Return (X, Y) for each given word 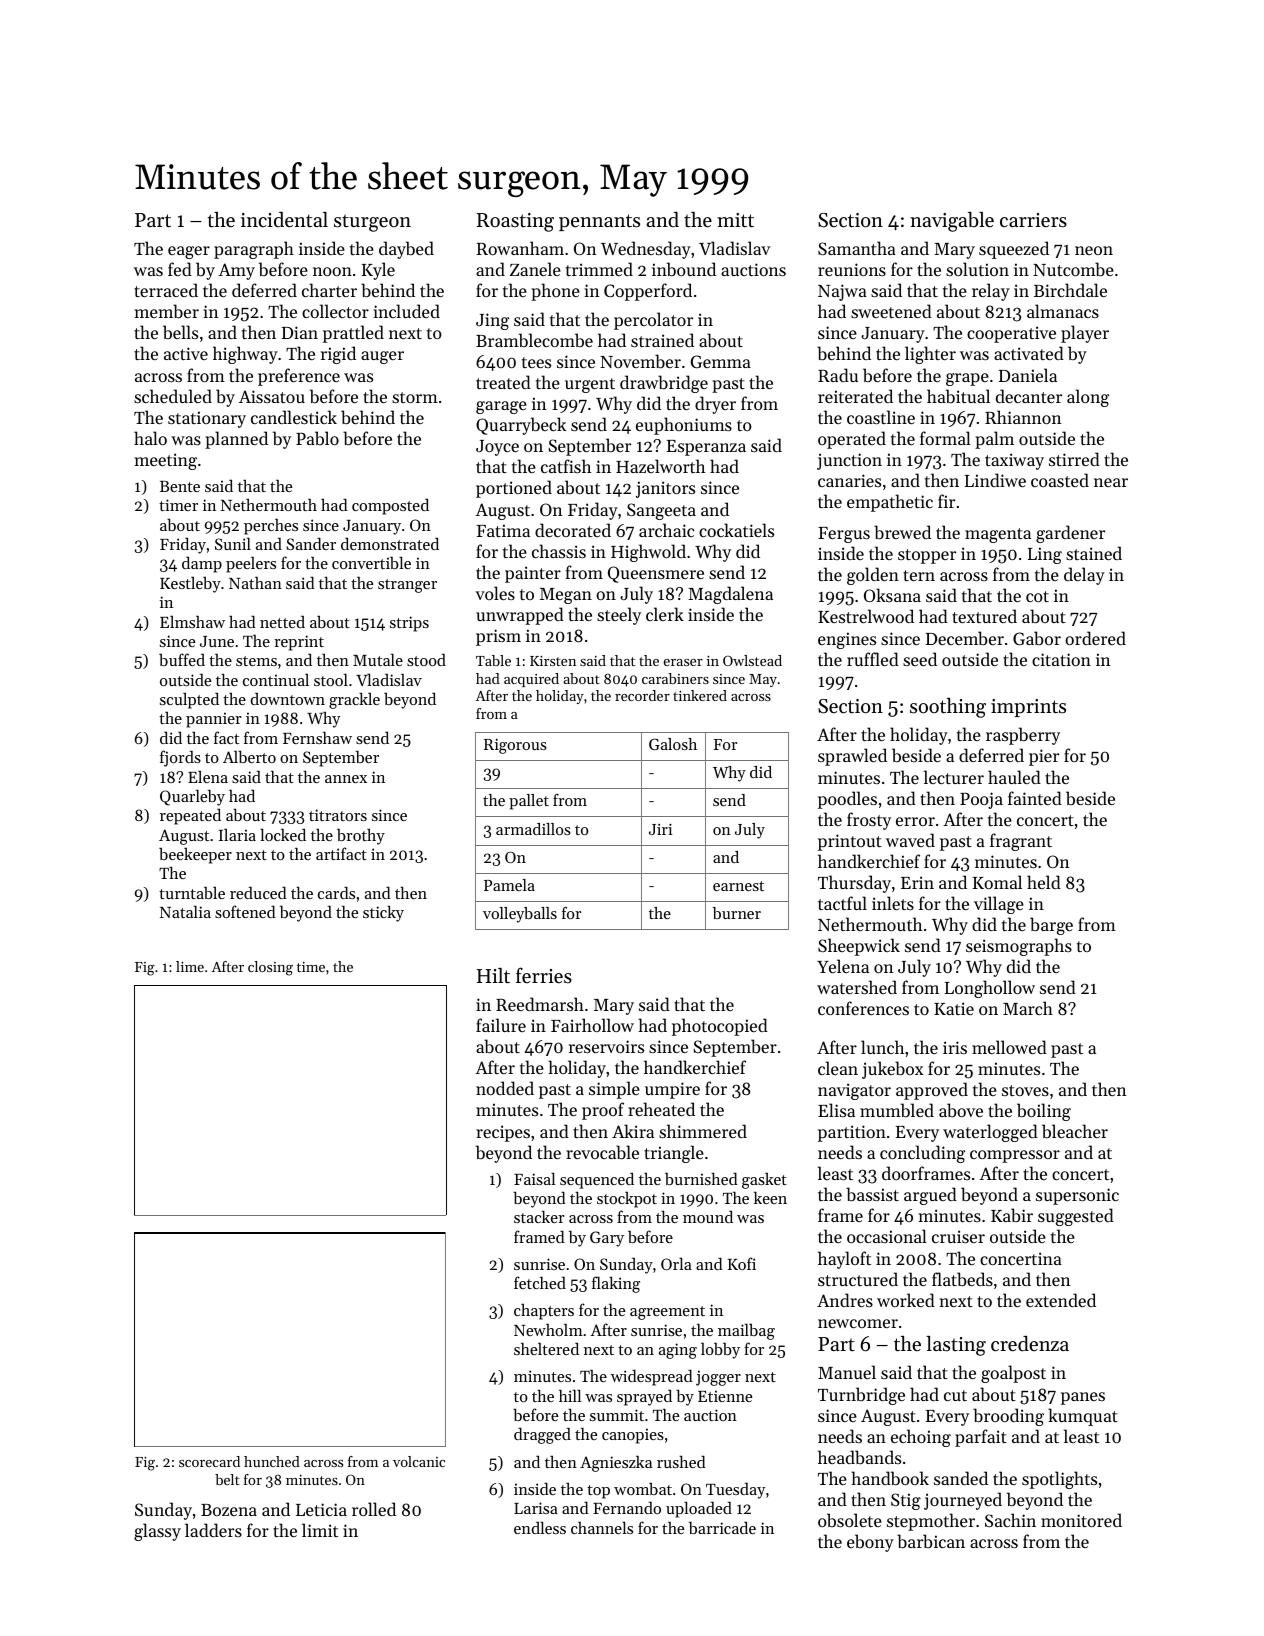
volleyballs (520, 915)
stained (1094, 553)
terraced (166, 290)
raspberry (1023, 736)
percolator (653, 321)
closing (270, 968)
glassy (157, 1532)
